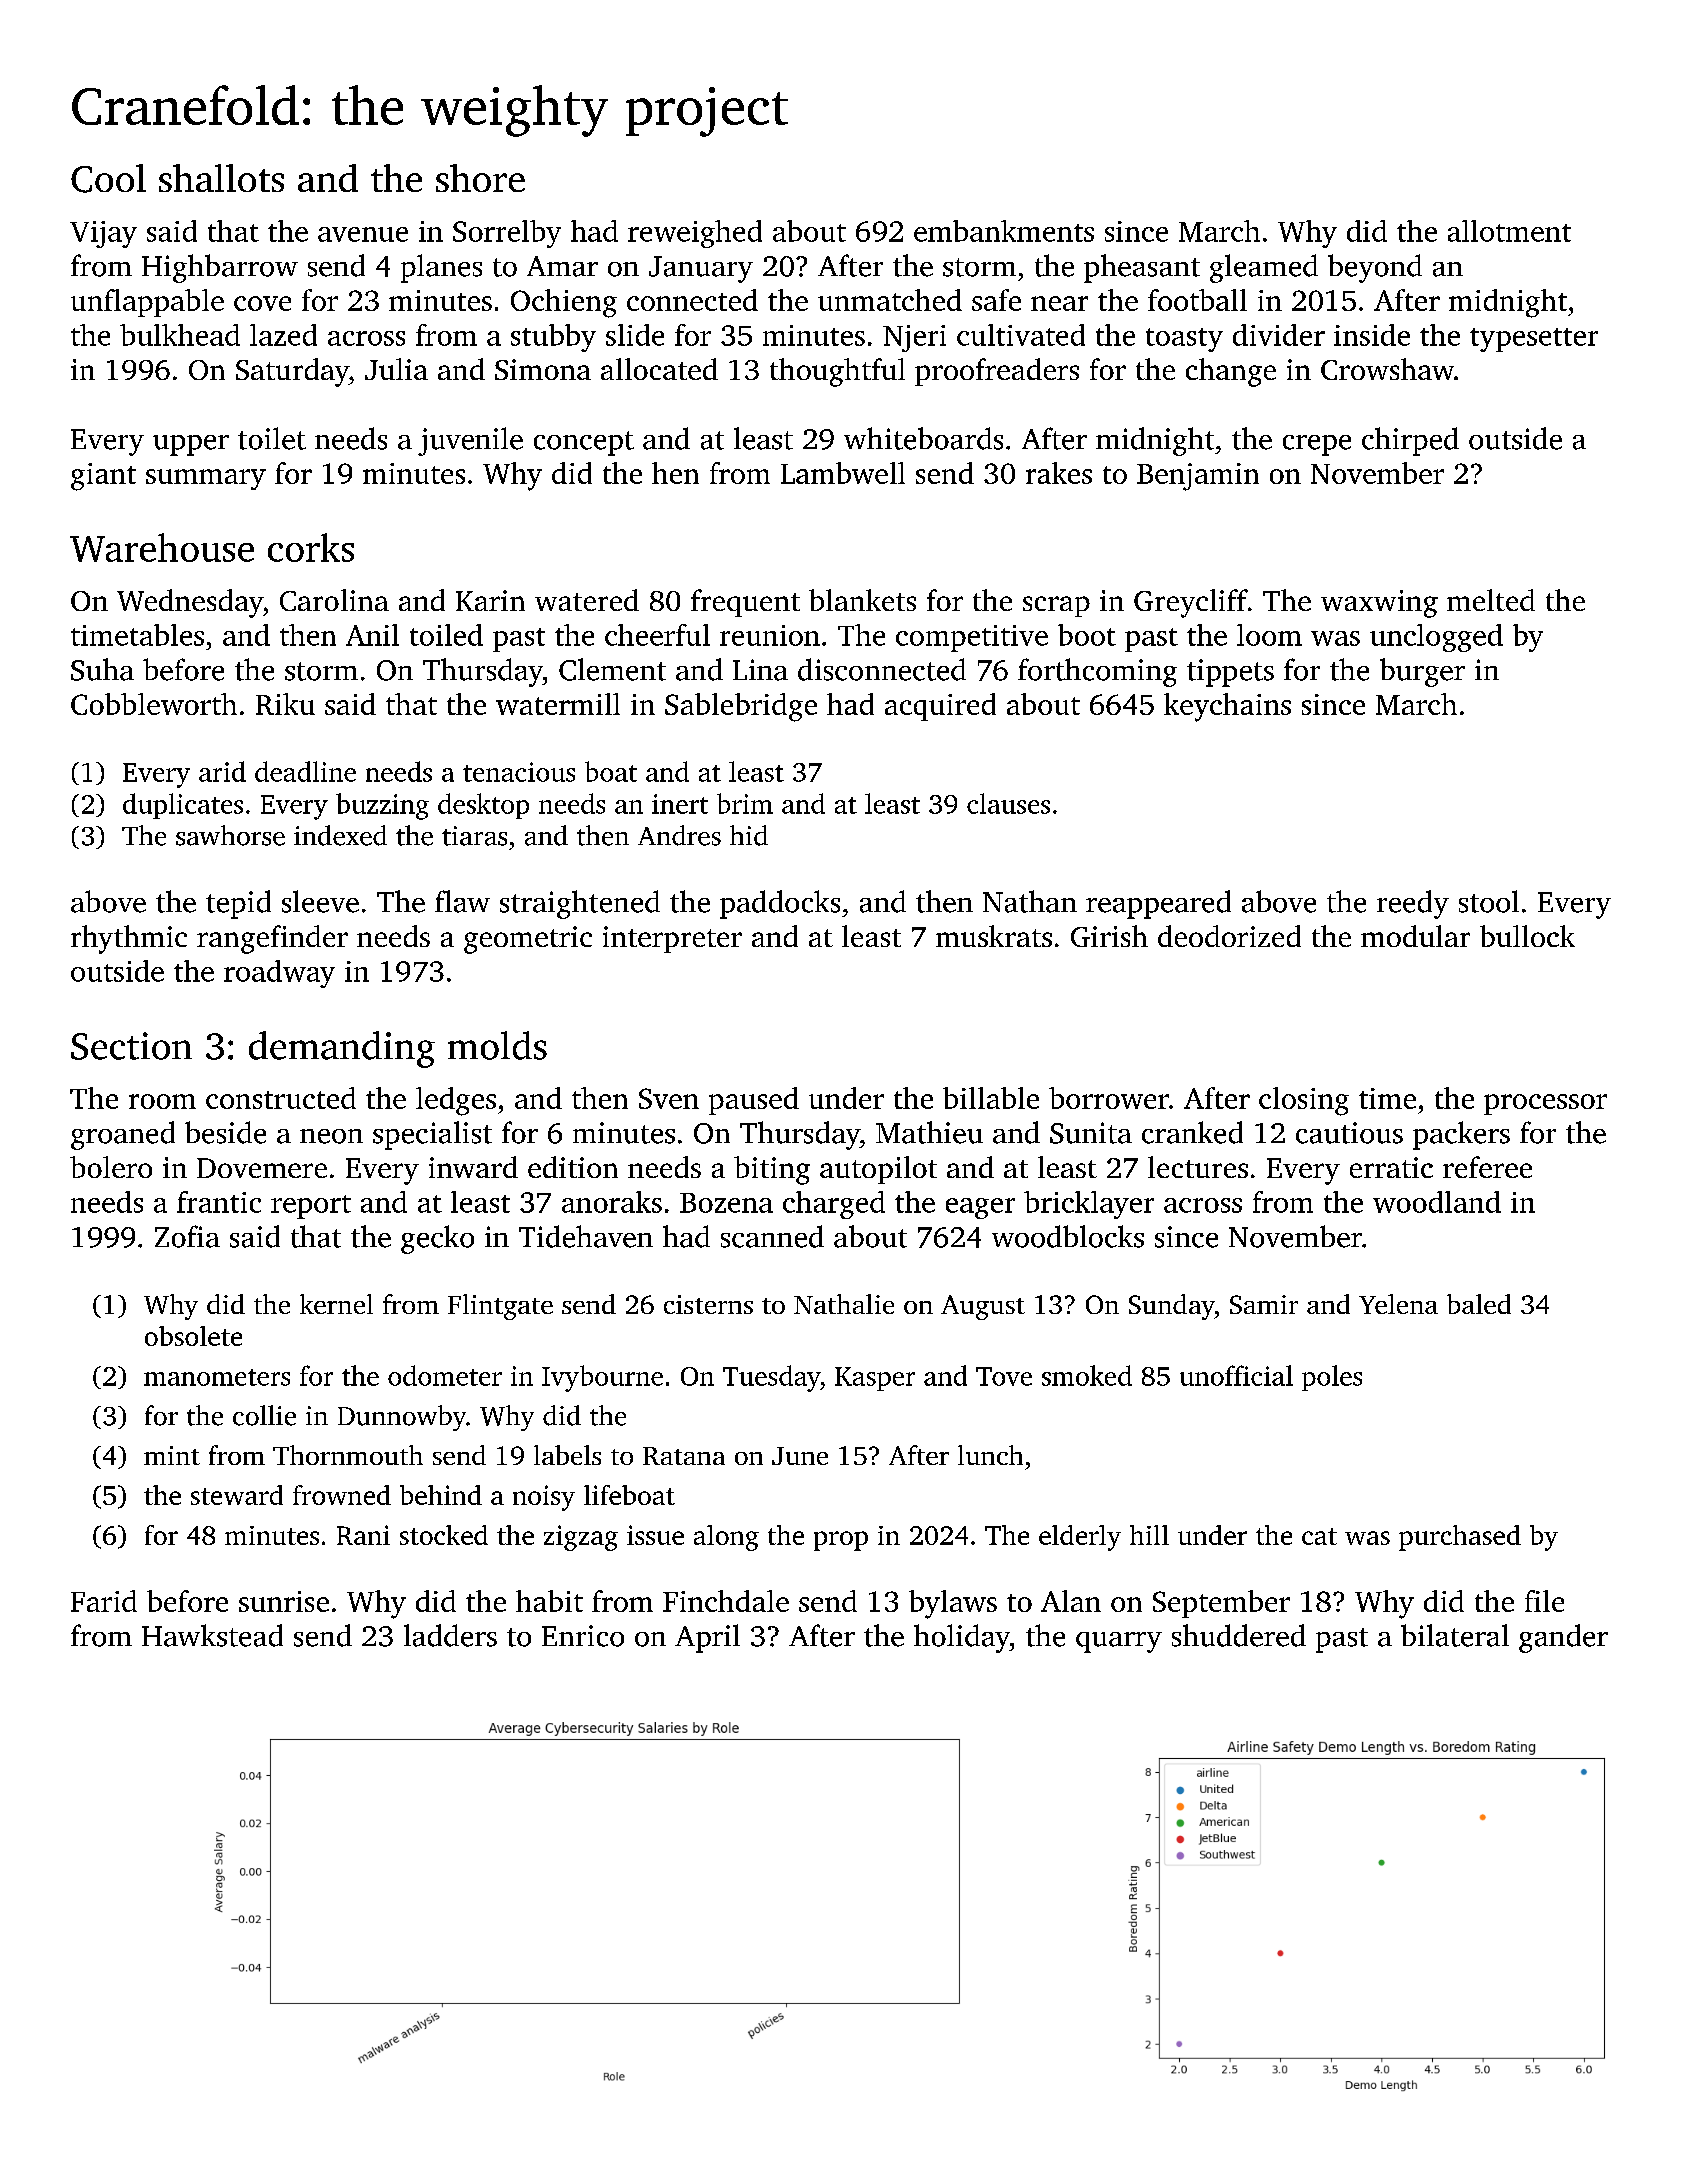 This screenshot has width=1683, height=2178. I want to click on holiday, so click(962, 1638).
